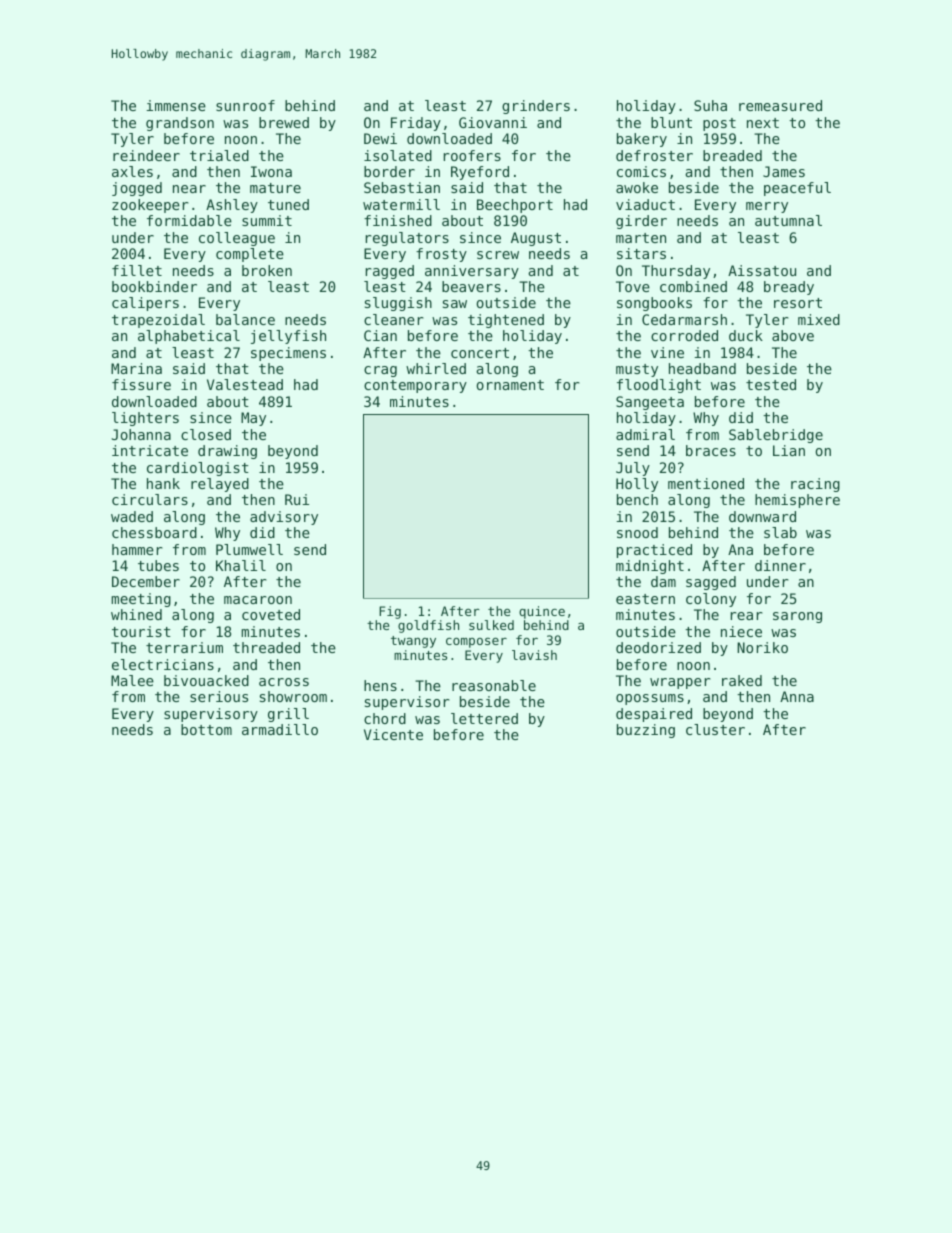 The width and height of the screenshot is (952, 1233). What do you see at coordinates (780, 532) in the screenshot?
I see `slab` at bounding box center [780, 532].
